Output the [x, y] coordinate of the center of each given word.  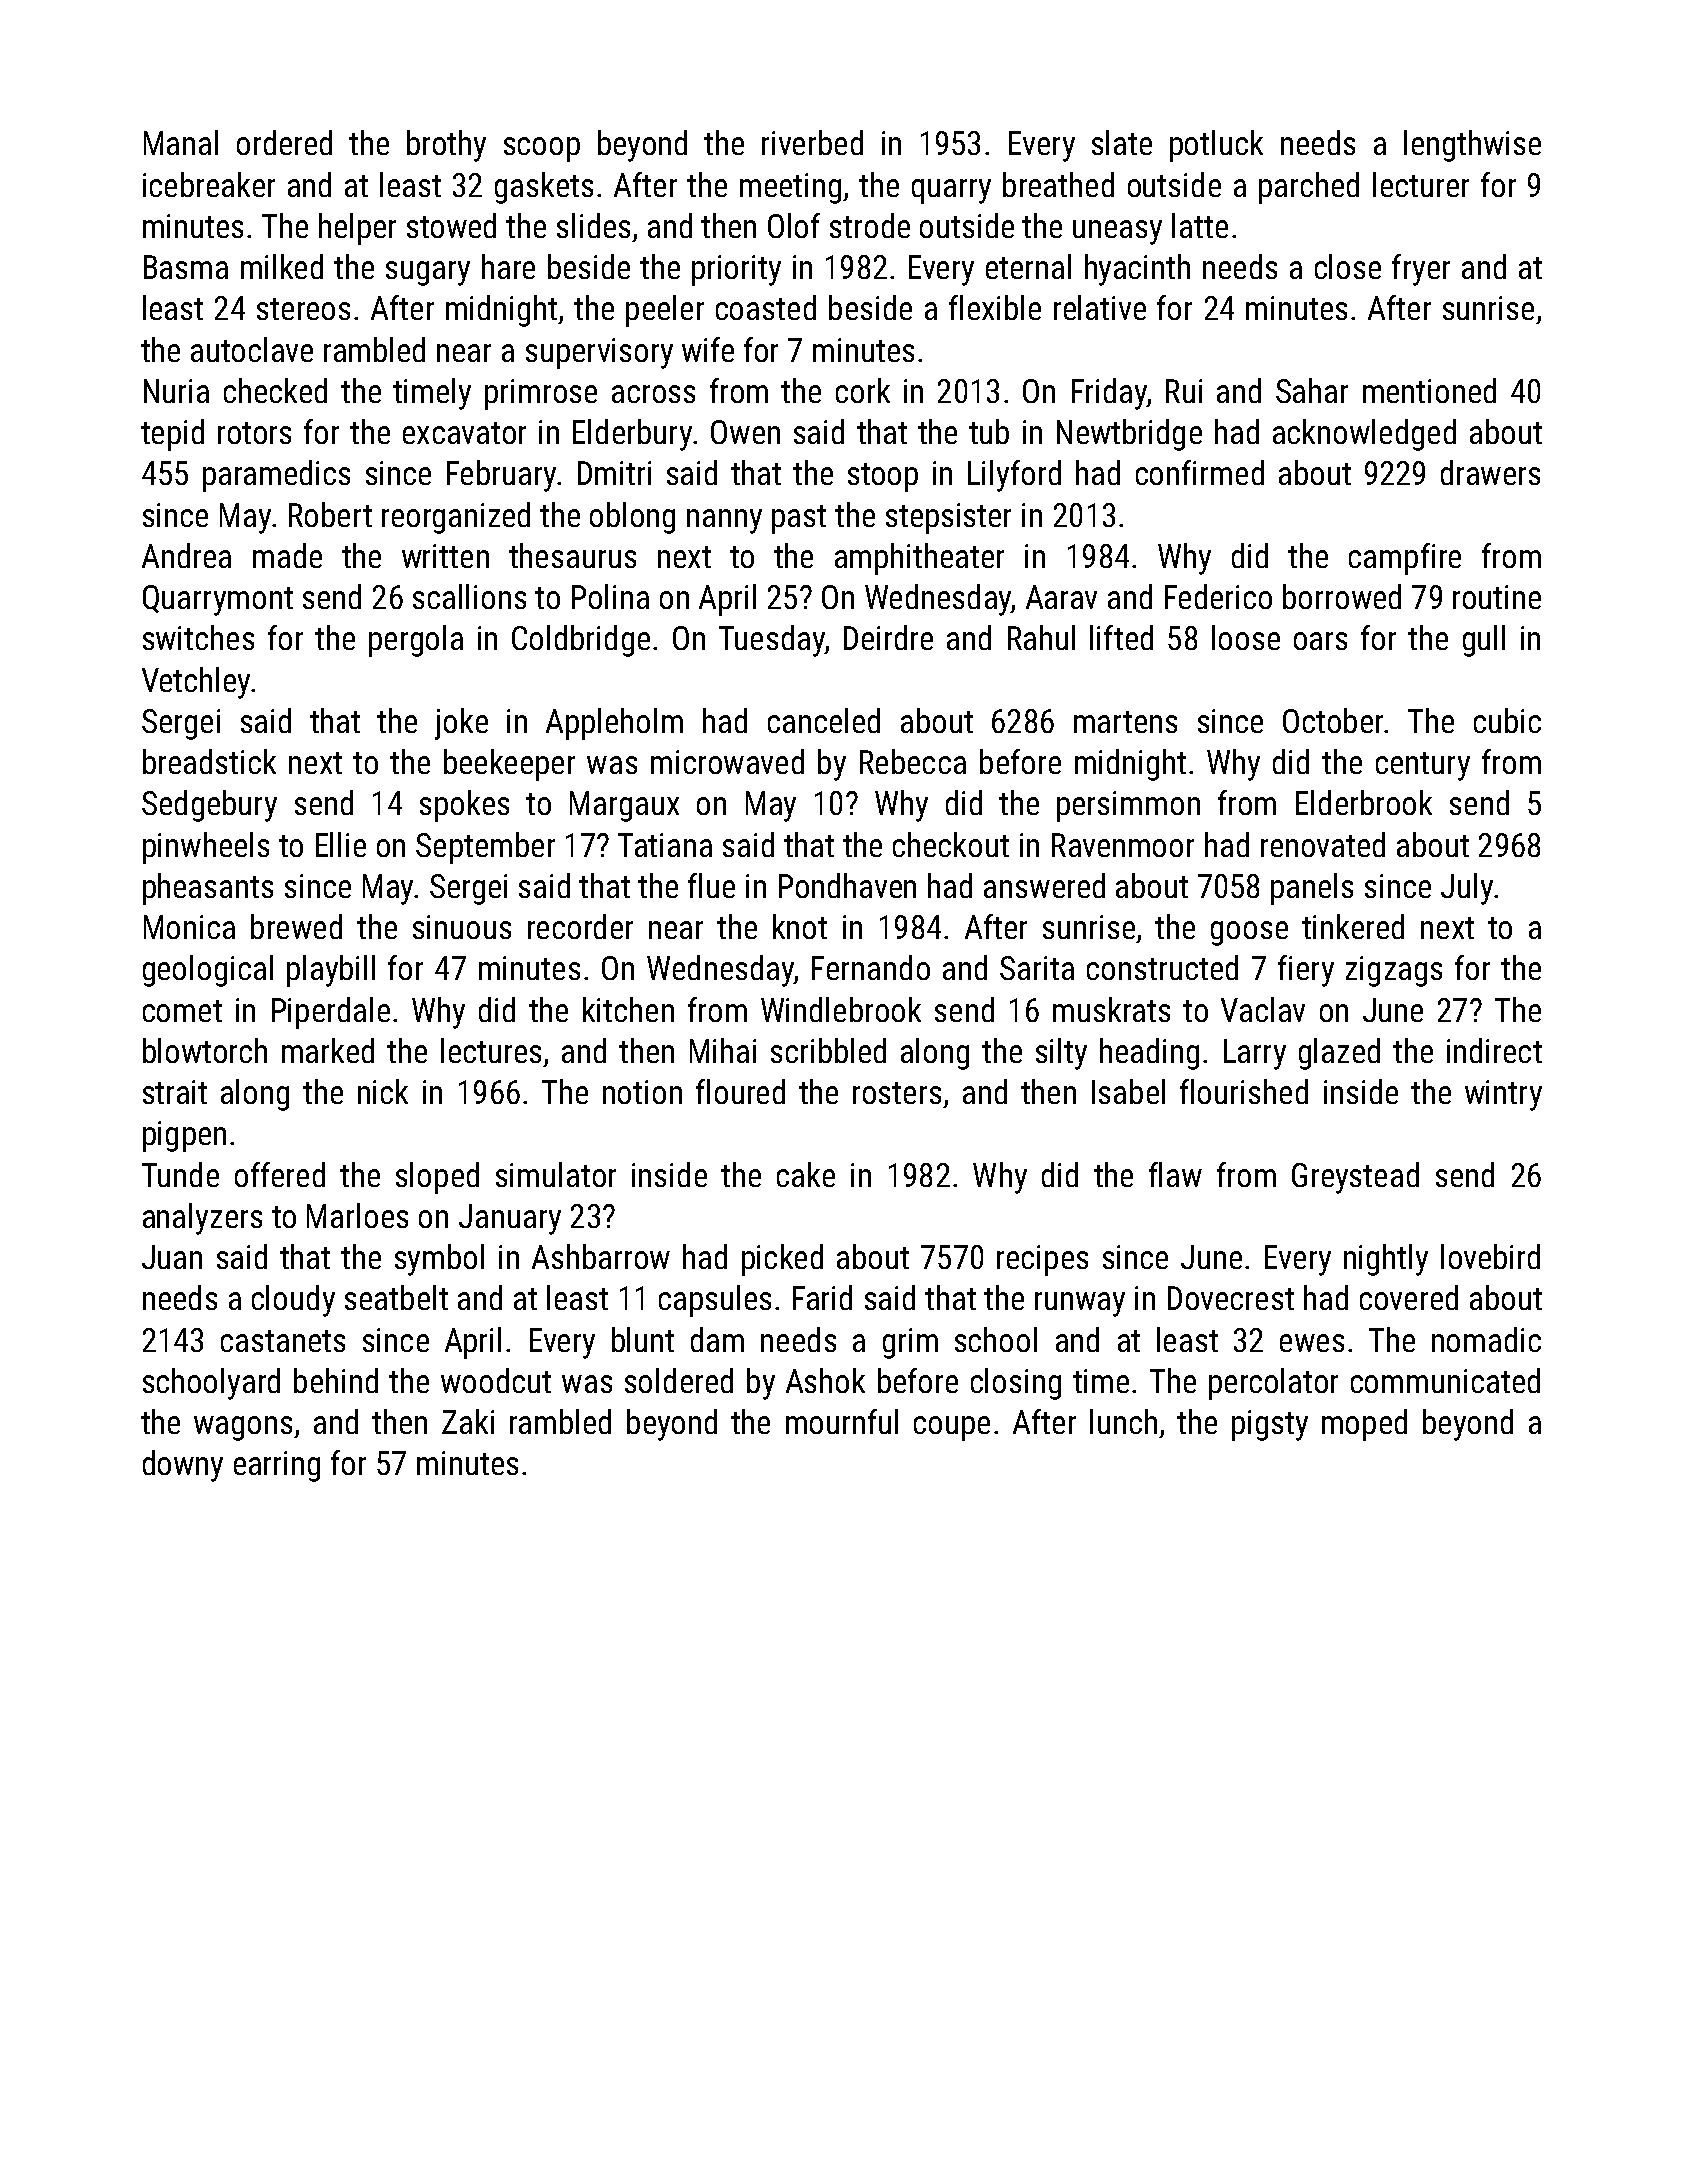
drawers [1490, 472]
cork [863, 390]
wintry [1503, 1095]
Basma [186, 267]
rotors [254, 433]
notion [642, 1092]
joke [461, 724]
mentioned [1429, 390]
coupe [952, 1428]
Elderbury [632, 435]
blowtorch [205, 1050]
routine [1497, 597]
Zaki [468, 1421]
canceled [824, 720]
